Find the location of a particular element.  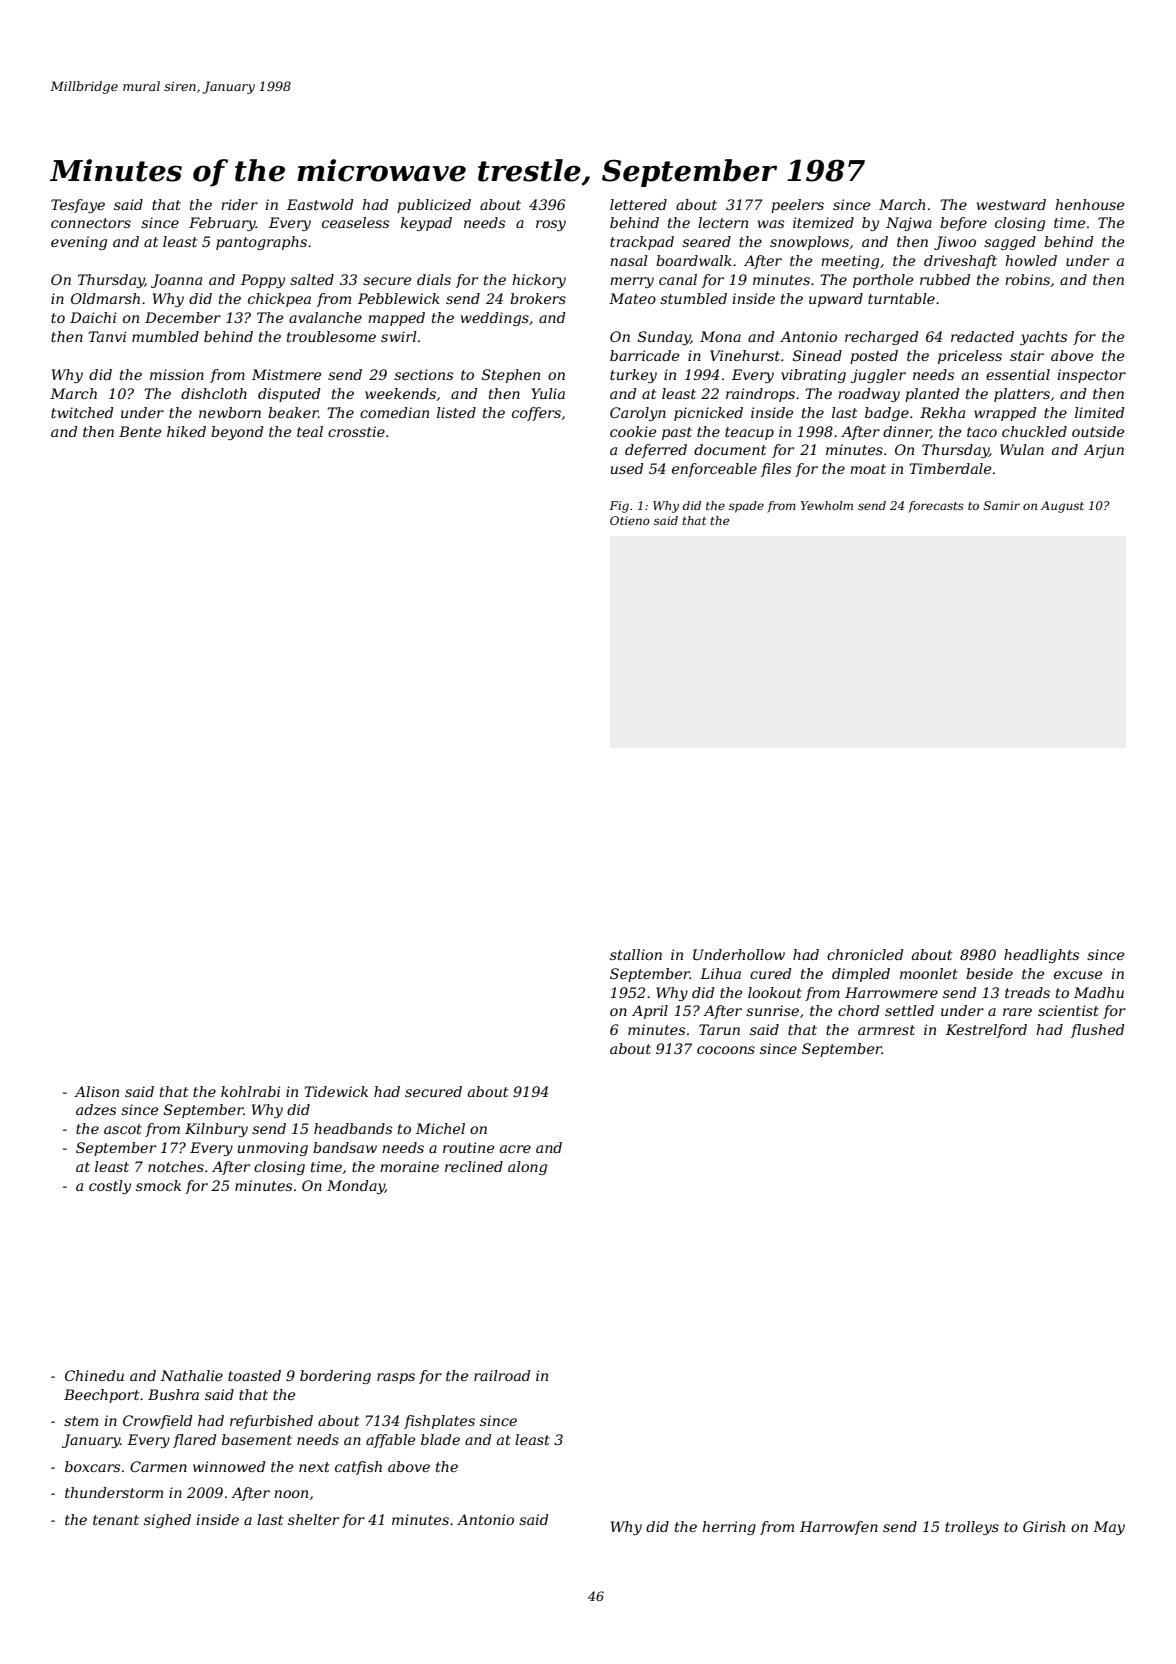

cocoons is located at coordinates (726, 1050).
